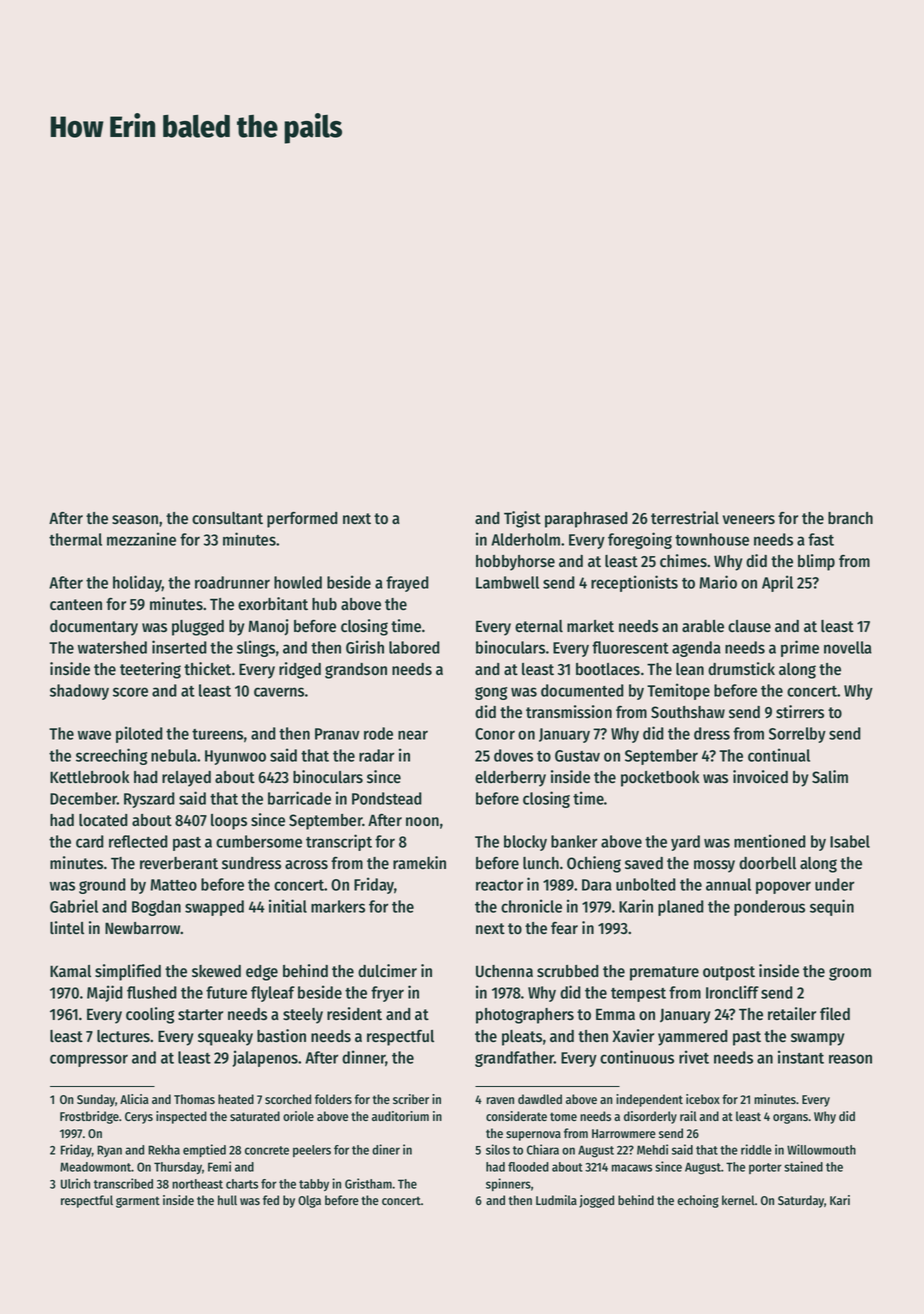  I want to click on flyleaf, so click(273, 994).
